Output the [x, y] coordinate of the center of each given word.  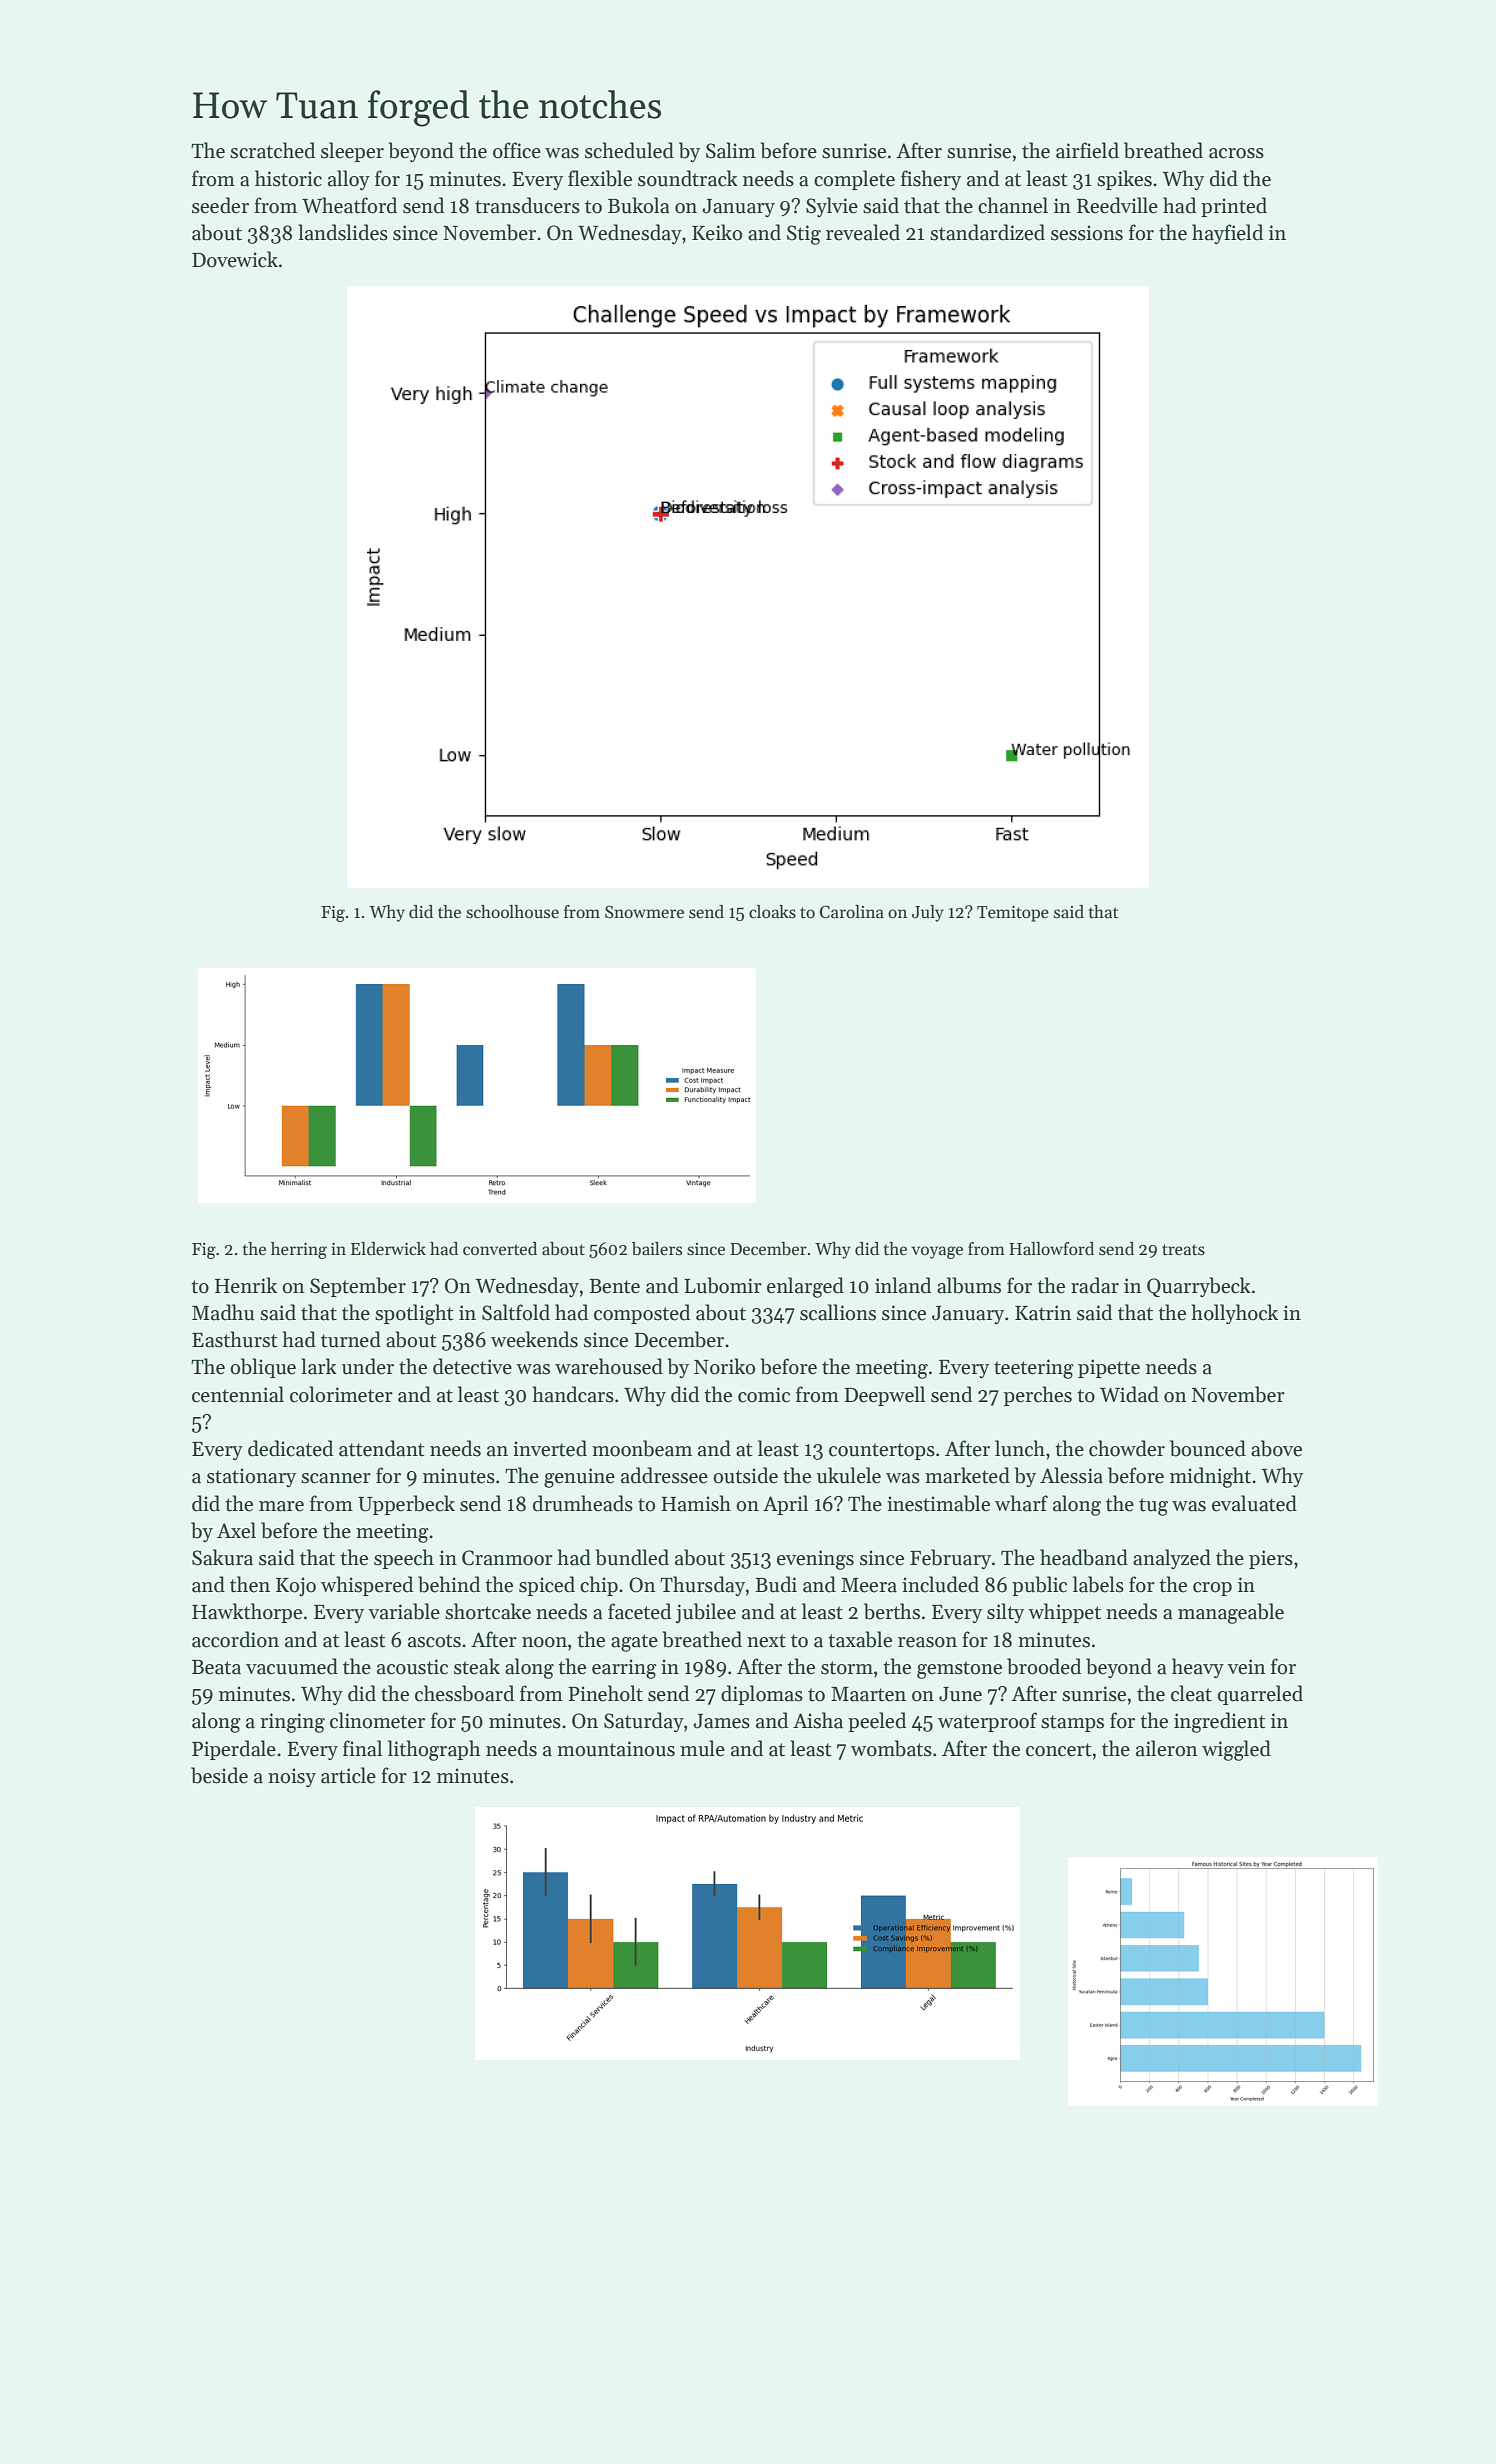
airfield [1087, 150]
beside [219, 1775]
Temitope [1013, 914]
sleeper [352, 152]
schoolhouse [512, 912]
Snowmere [644, 912]
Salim [731, 150]
